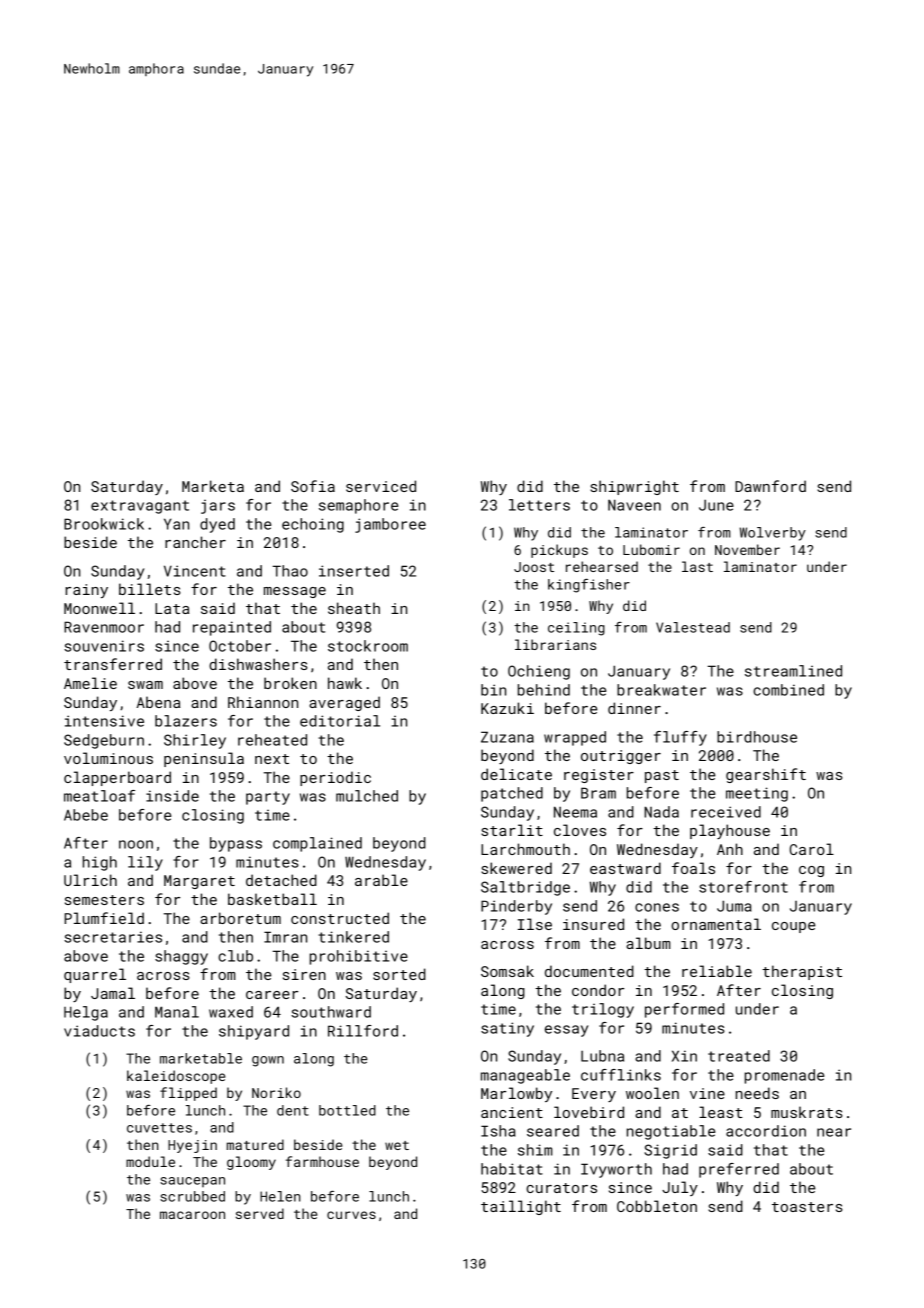 The width and height of the page is (924, 1308). What do you see at coordinates (255, 1144) in the page?
I see `matured` at bounding box center [255, 1144].
